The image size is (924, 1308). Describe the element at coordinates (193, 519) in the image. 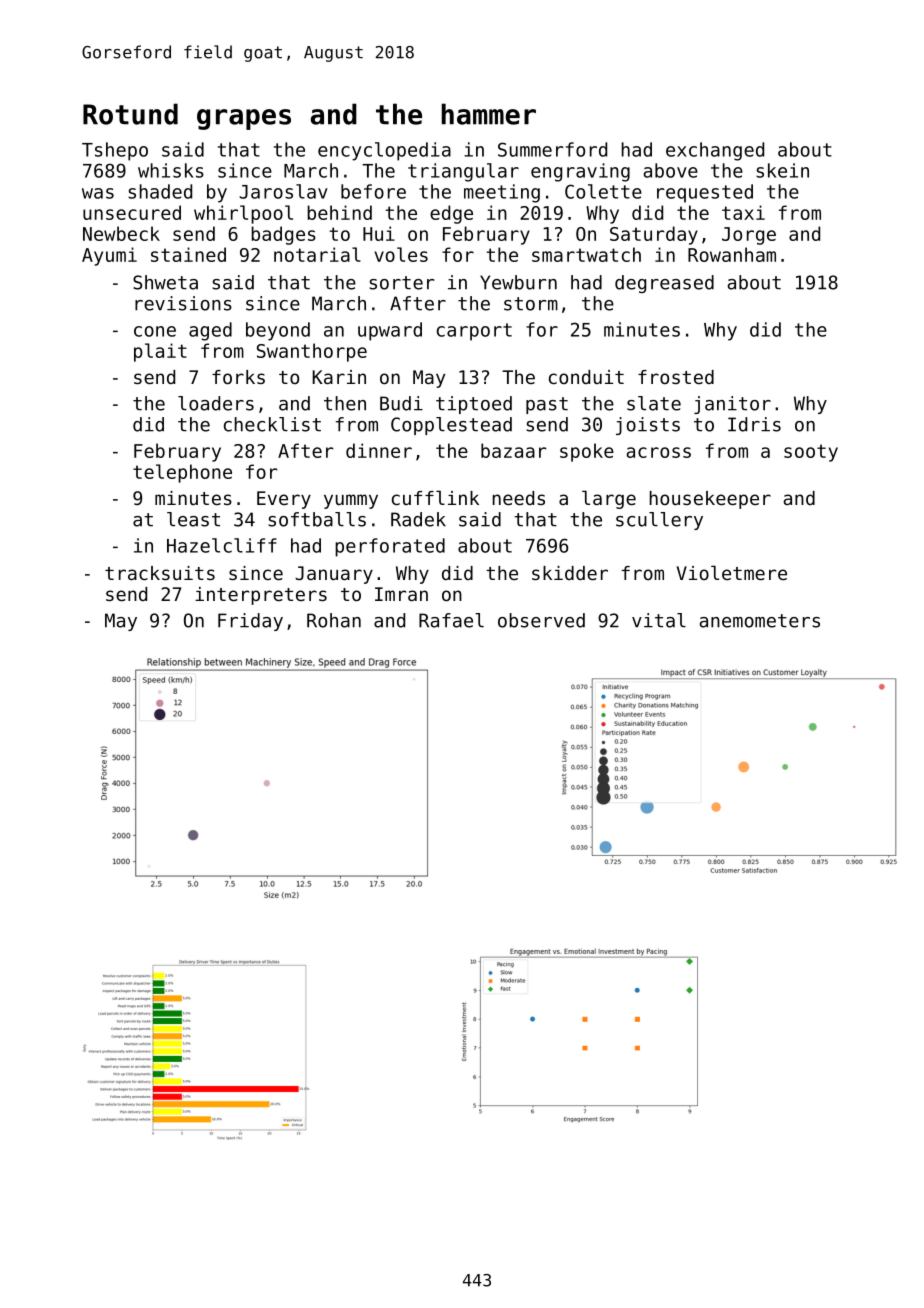

I see `least` at that location.
